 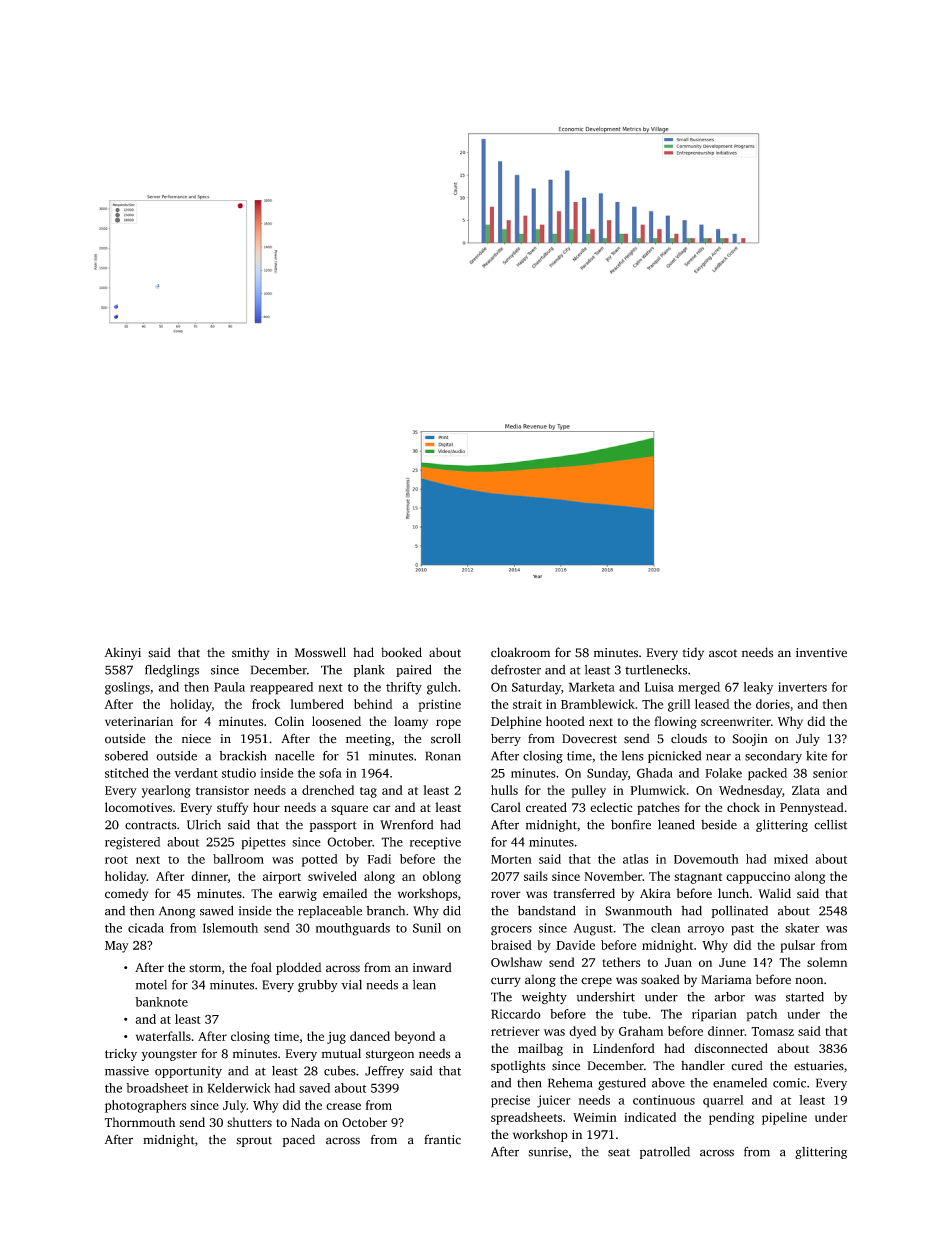 I want to click on tidy, so click(x=693, y=653).
